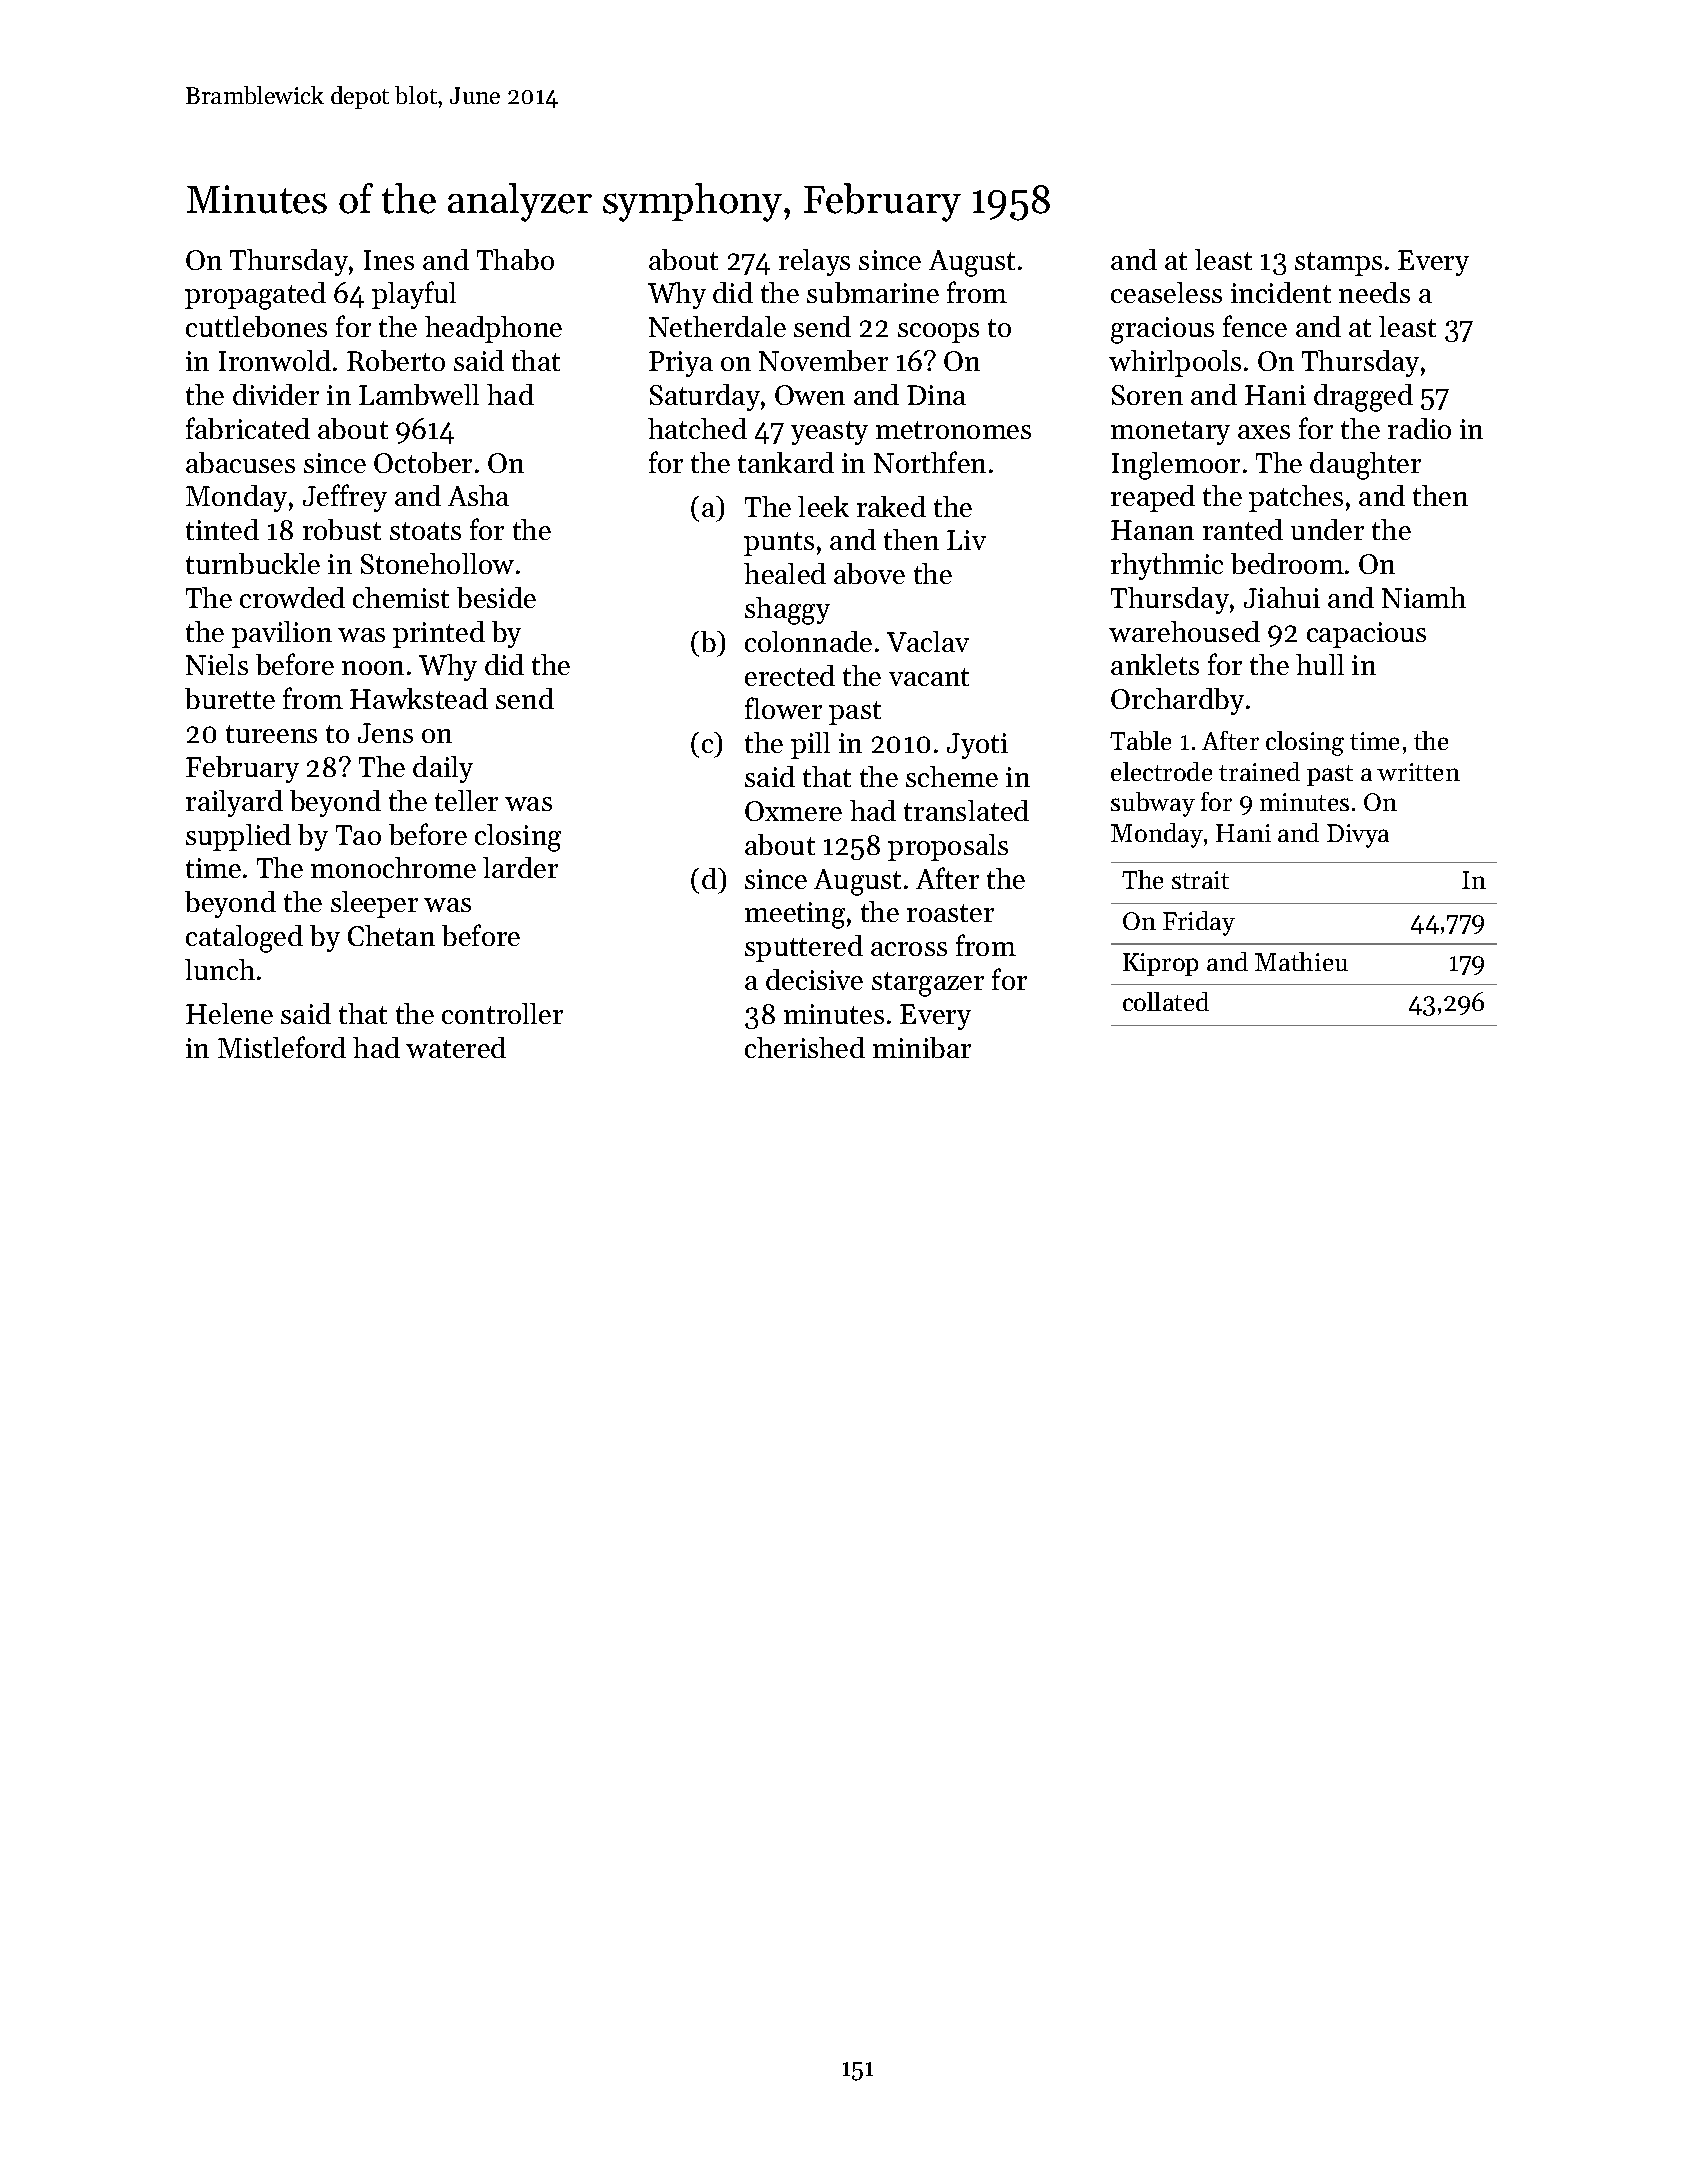 This page has width=1683, height=2178. Describe the element at coordinates (1175, 363) in the page. I see `whirlpools` at that location.
